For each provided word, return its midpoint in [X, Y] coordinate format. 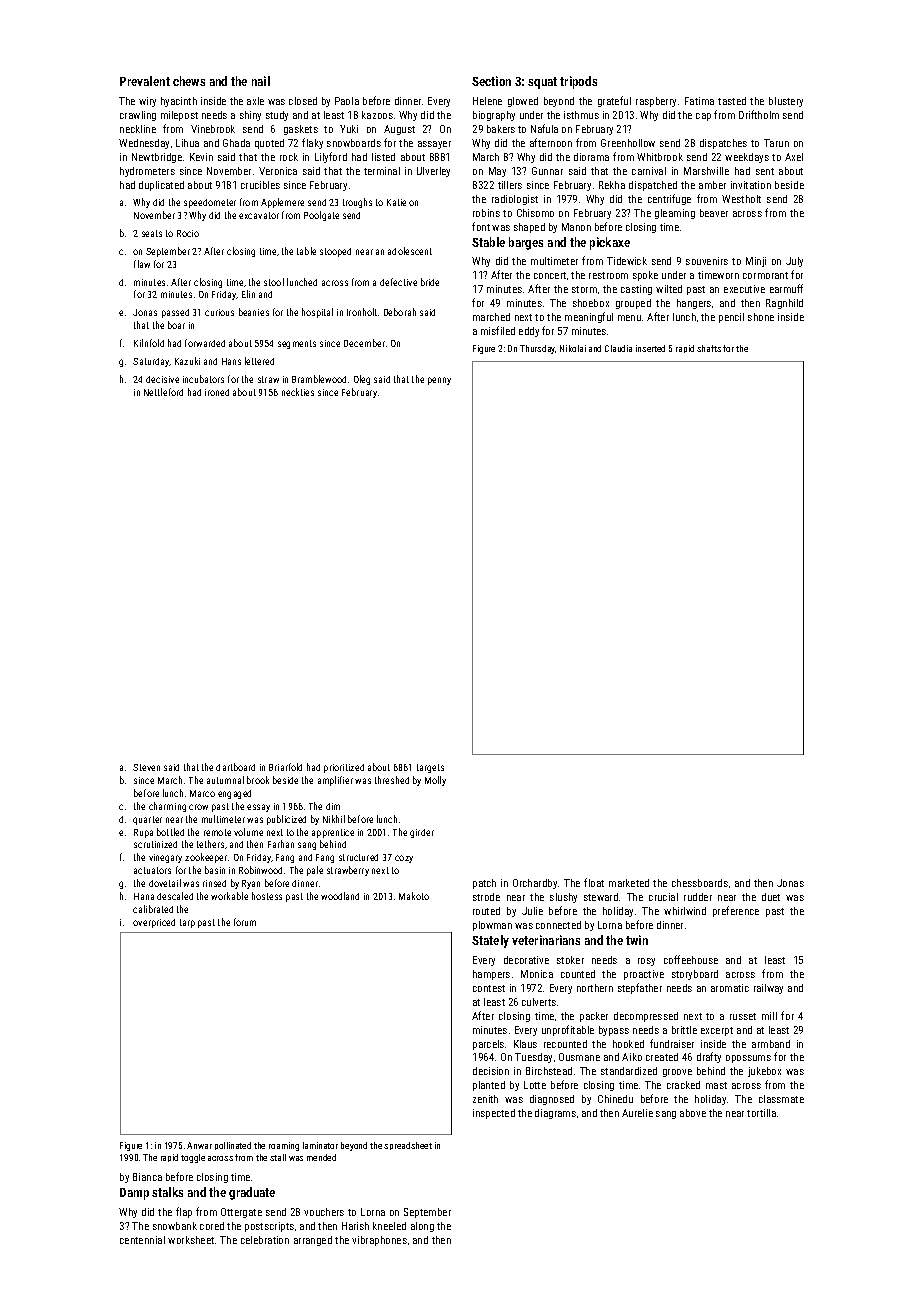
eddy [529, 332]
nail [261, 81]
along [422, 1227]
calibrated [153, 909]
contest [489, 988]
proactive [644, 975]
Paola [347, 101]
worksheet [191, 1240]
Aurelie [637, 1113]
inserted [650, 348]
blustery [786, 102]
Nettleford [163, 392]
